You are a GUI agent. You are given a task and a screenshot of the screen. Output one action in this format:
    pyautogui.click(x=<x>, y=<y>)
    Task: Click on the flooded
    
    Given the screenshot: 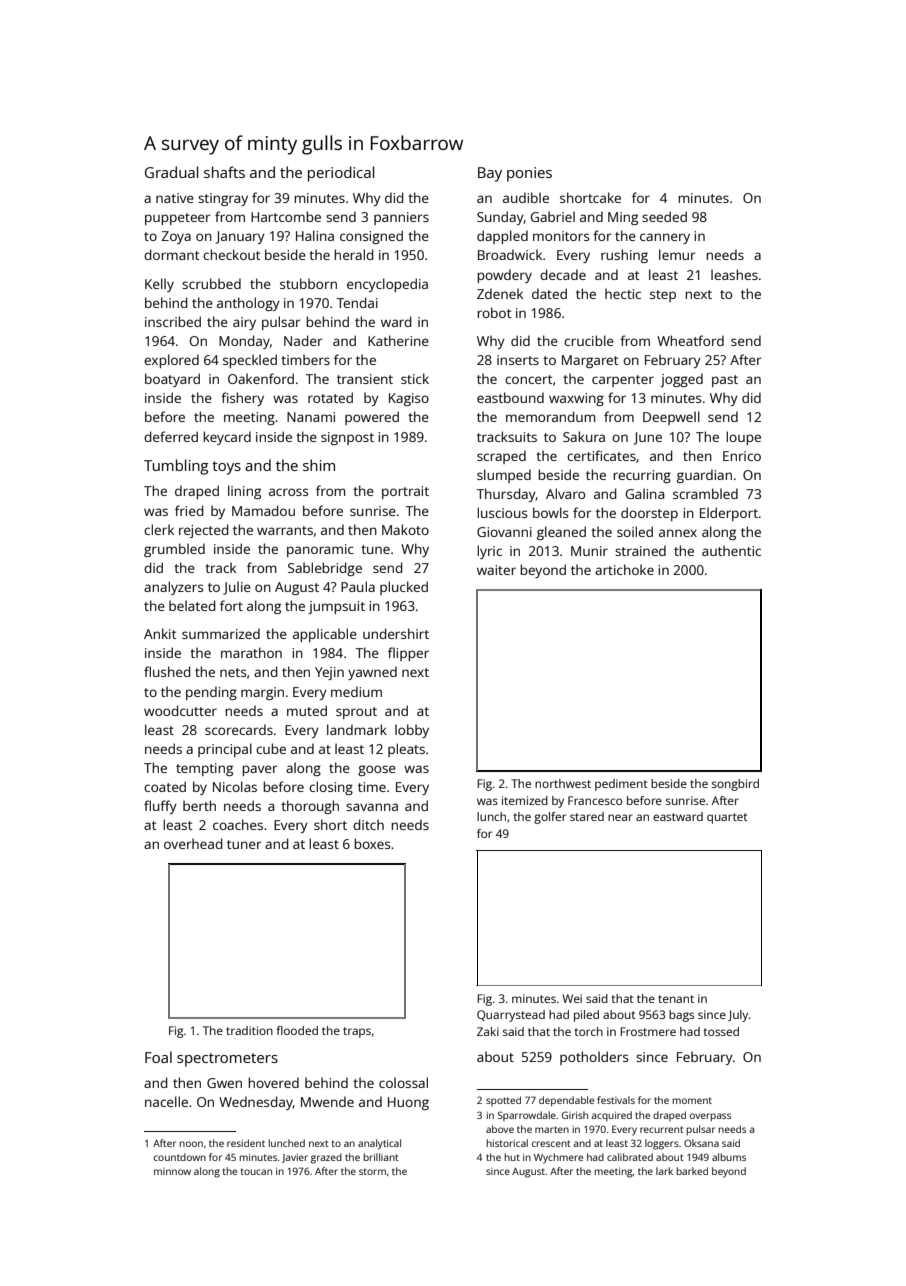 What is the action you would take?
    pyautogui.click(x=297, y=1030)
